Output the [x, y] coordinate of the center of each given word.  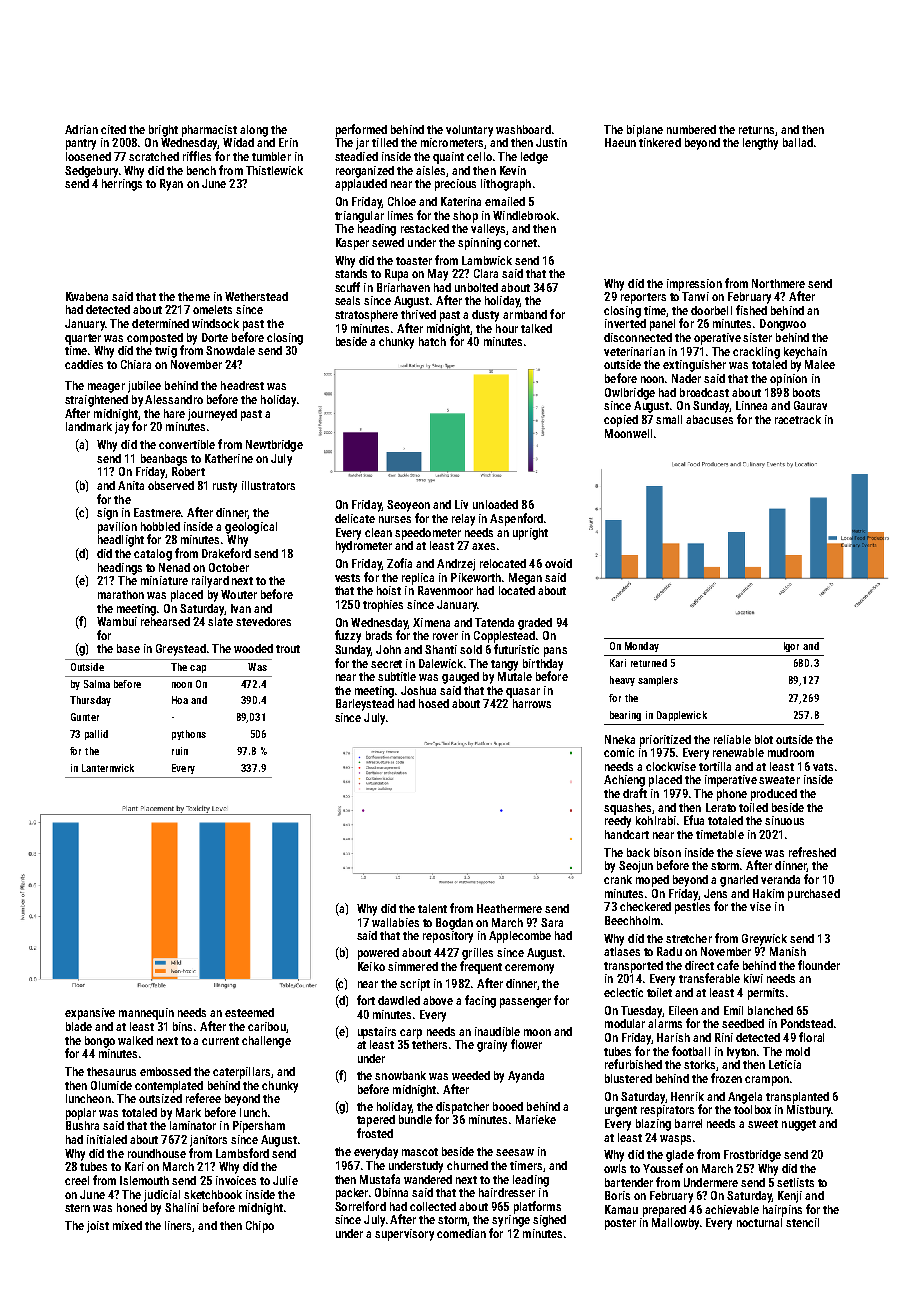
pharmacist [209, 131]
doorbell [711, 310]
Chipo [260, 1227]
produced [774, 795]
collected [433, 1206]
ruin [180, 751]
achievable [732, 1209]
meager [106, 388]
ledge [534, 158]
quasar [523, 693]
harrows [532, 703]
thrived [418, 314]
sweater [779, 780]
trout [288, 649]
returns [756, 130]
